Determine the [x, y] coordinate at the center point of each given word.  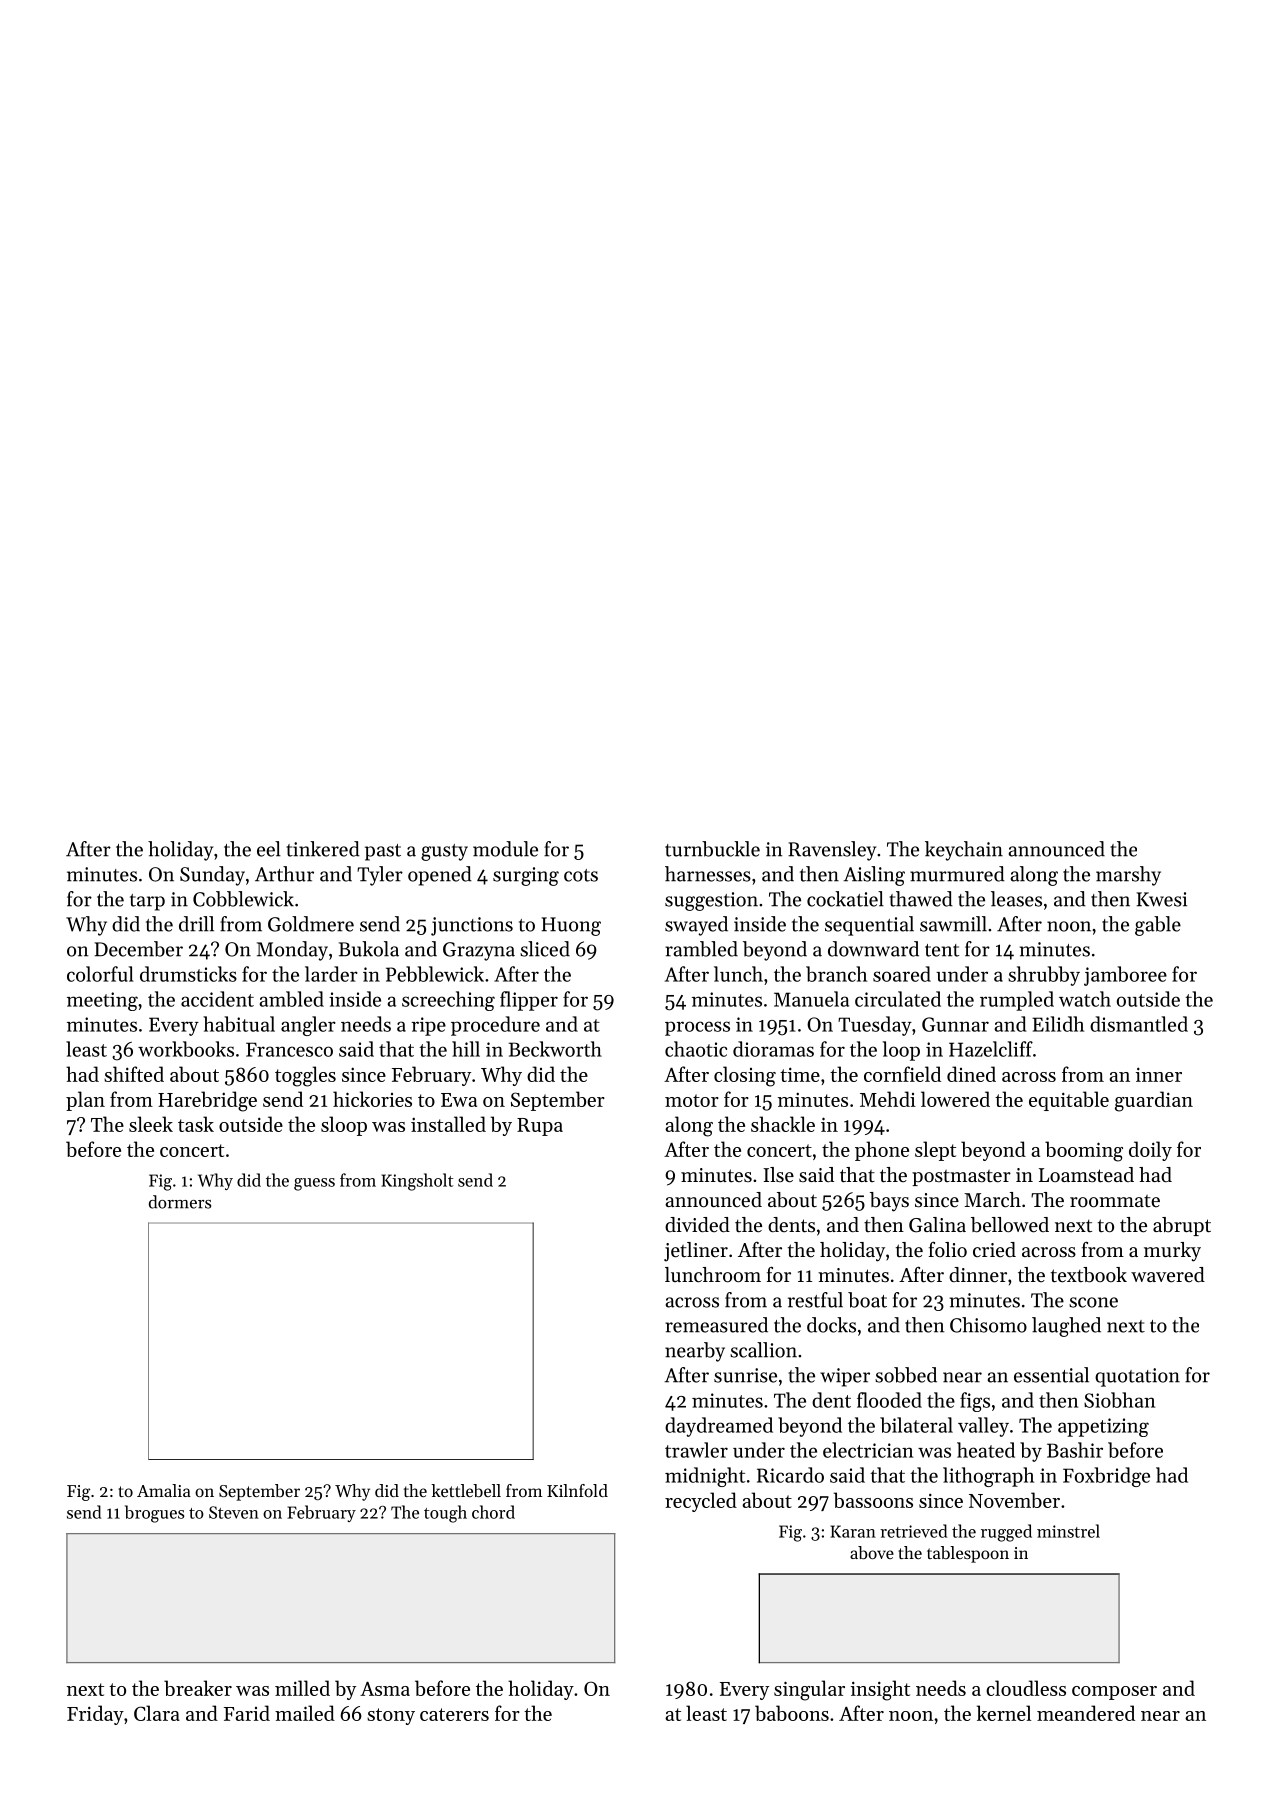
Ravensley [832, 851]
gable [1158, 926]
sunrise [745, 1375]
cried [994, 1250]
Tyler [380, 876]
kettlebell [466, 1490]
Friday [95, 1715]
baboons [792, 1713]
